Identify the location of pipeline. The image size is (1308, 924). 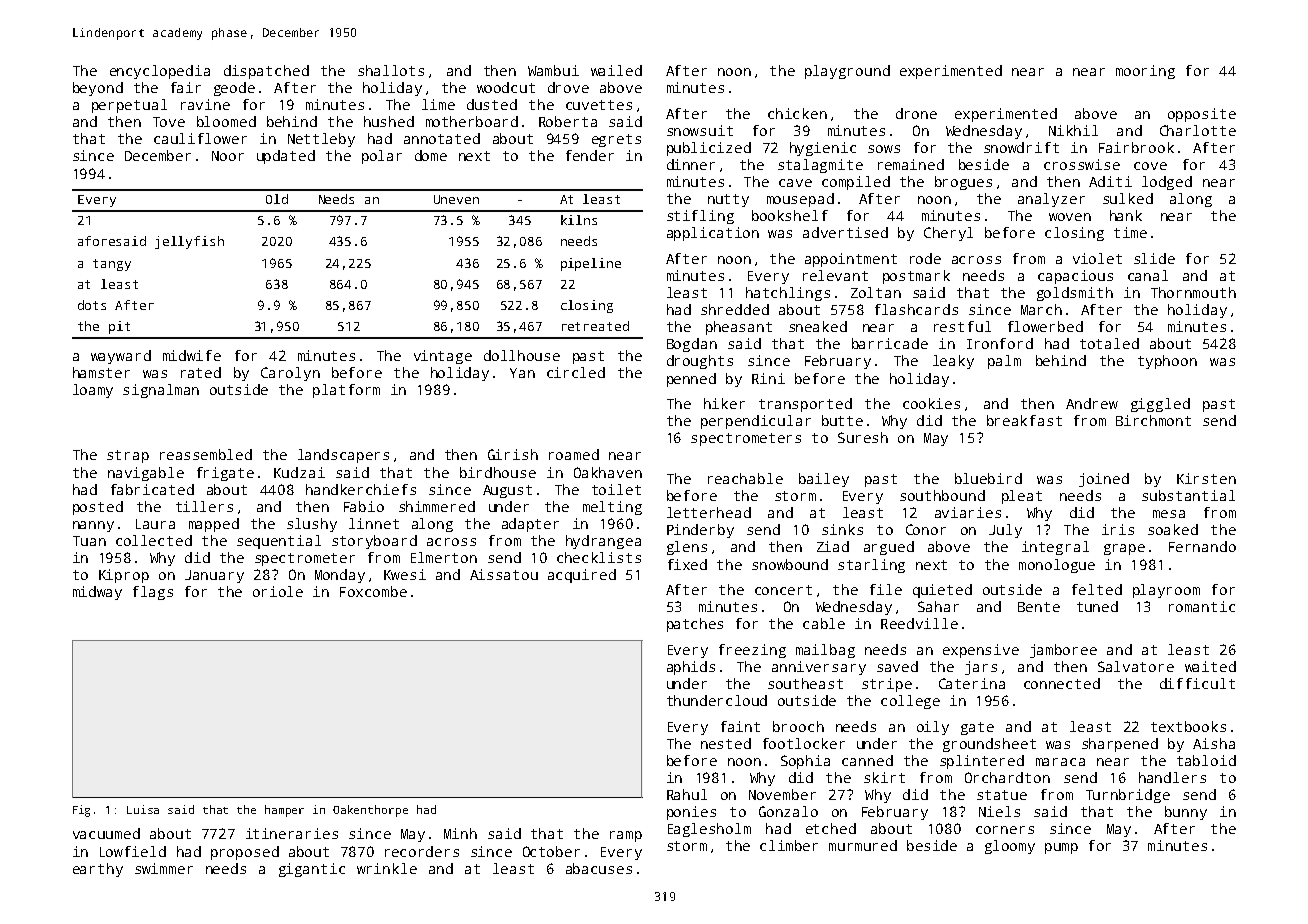
(591, 264).
